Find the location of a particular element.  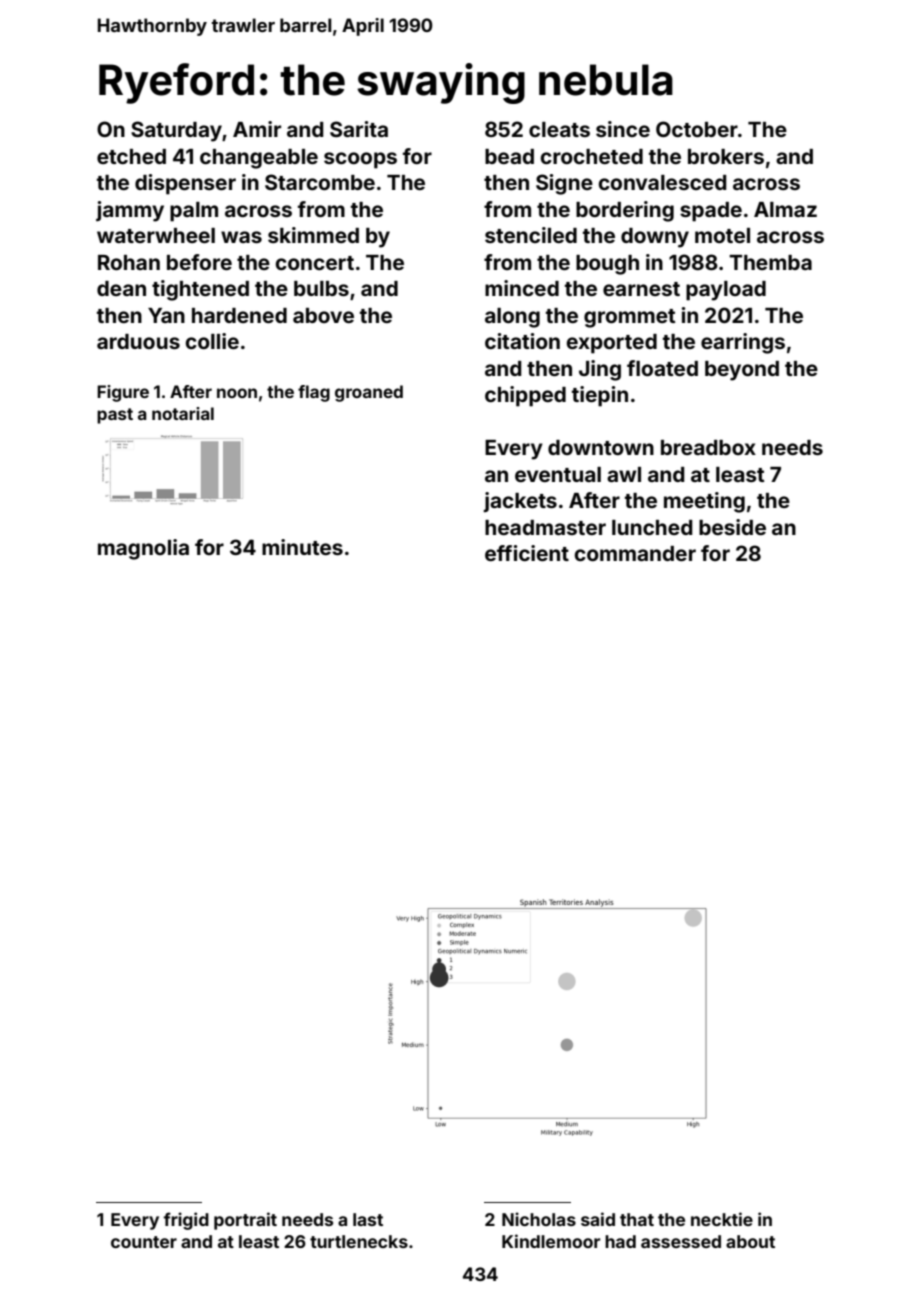

last is located at coordinates (368, 1219).
